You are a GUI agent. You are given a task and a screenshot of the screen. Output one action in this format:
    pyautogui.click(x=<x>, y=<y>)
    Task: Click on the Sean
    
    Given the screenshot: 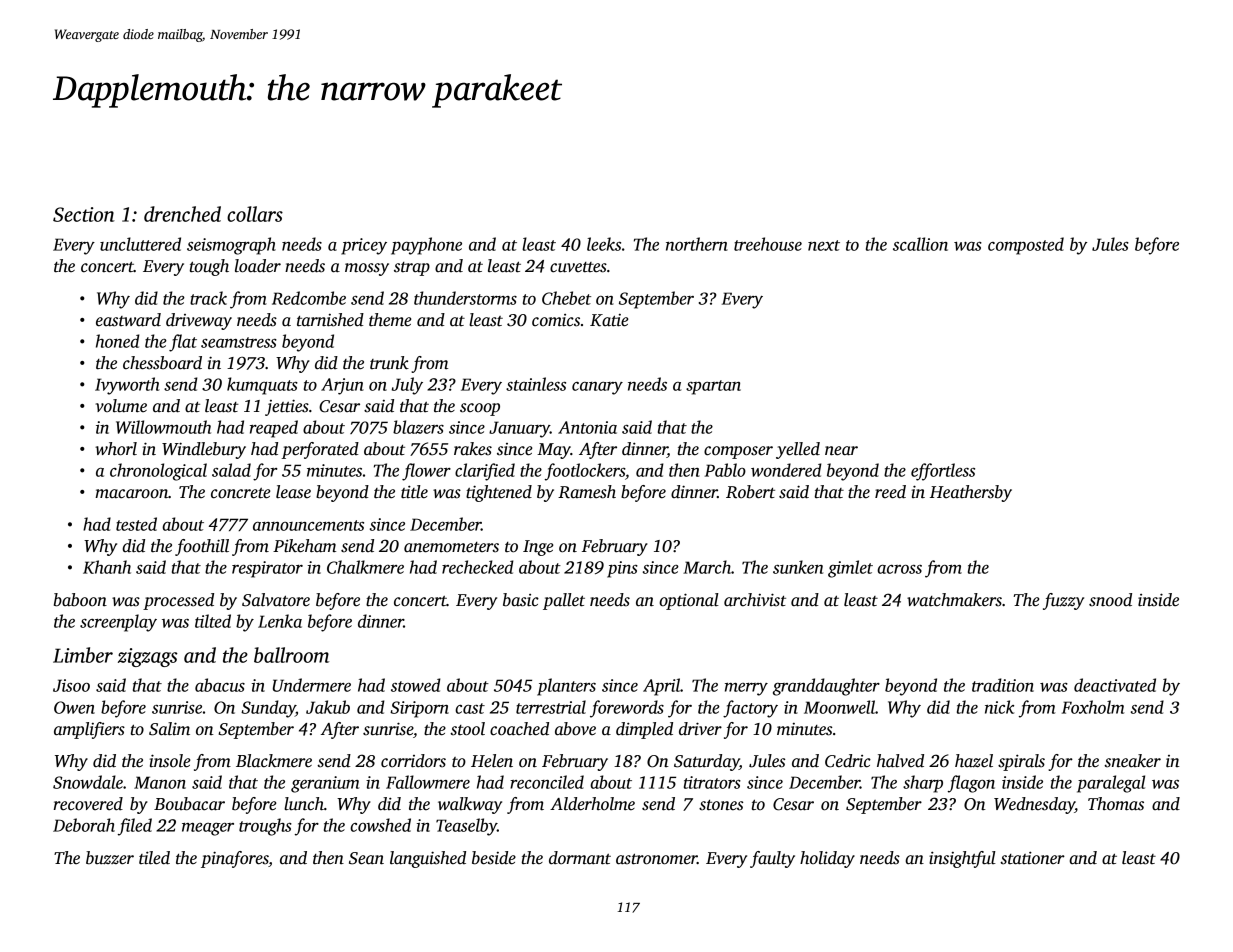 What is the action you would take?
    pyautogui.click(x=366, y=858)
